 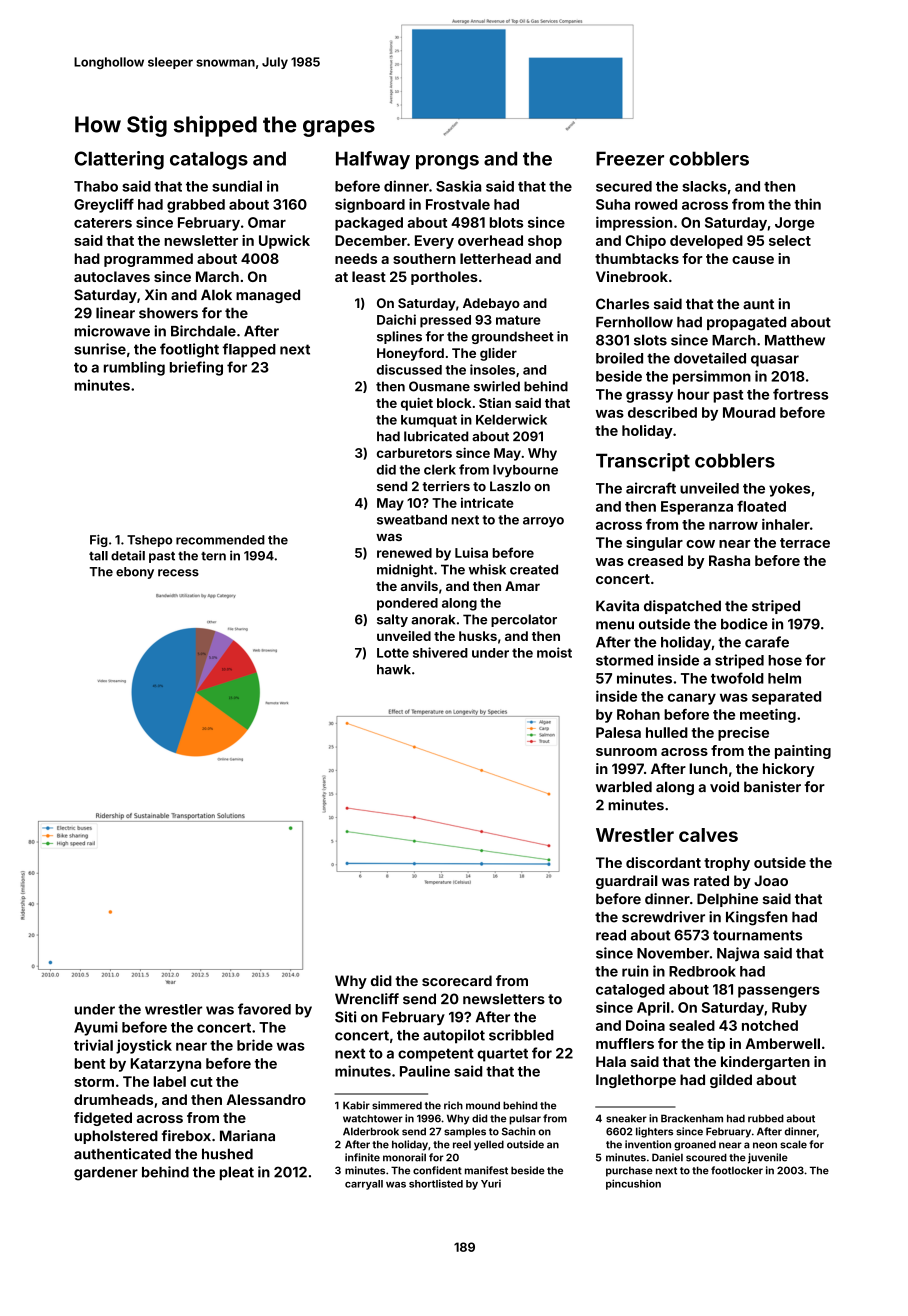 What do you see at coordinates (636, 1081) in the screenshot?
I see `Inglethorpe` at bounding box center [636, 1081].
